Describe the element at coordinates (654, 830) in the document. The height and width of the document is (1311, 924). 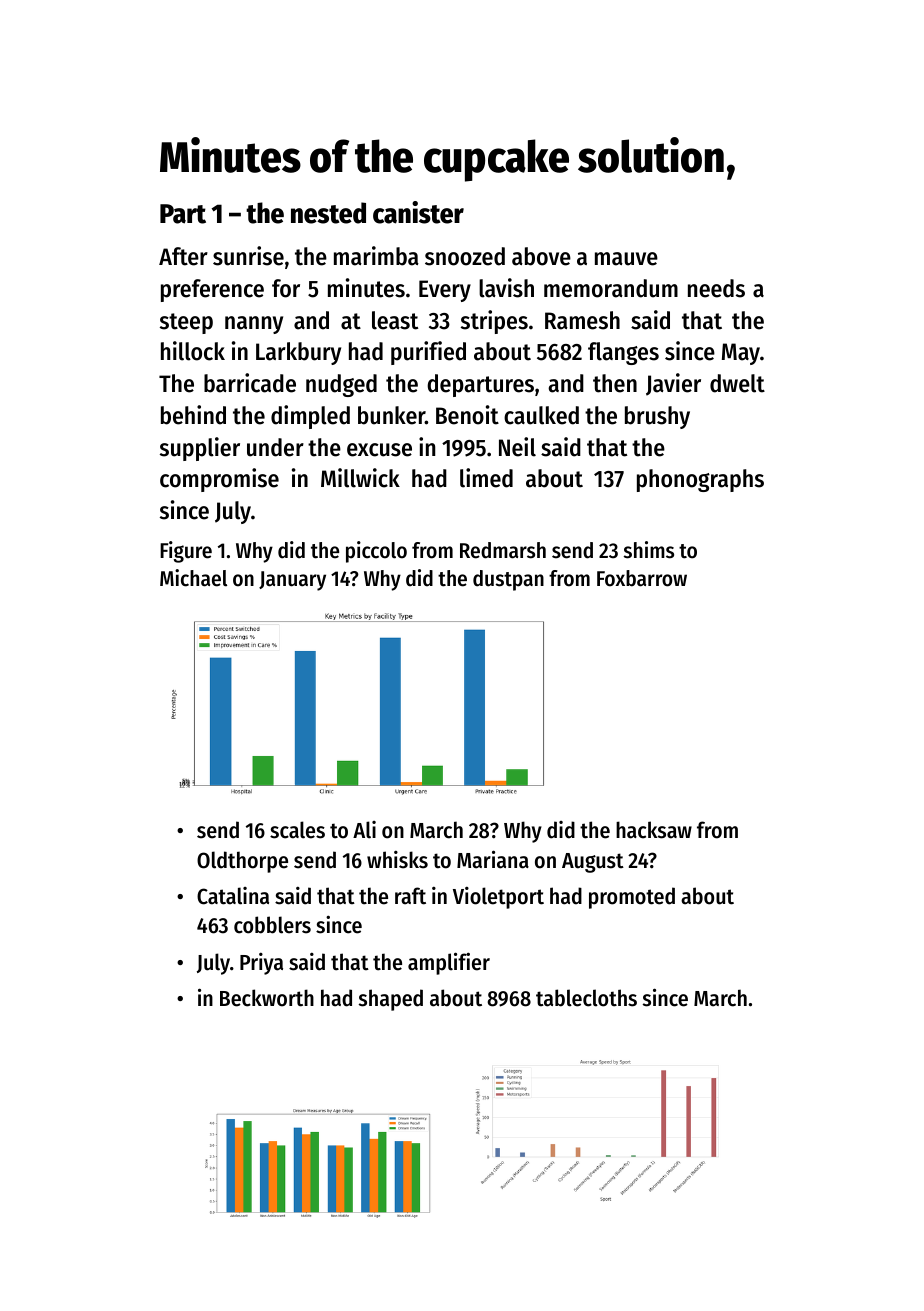
I see `hacksaw` at that location.
